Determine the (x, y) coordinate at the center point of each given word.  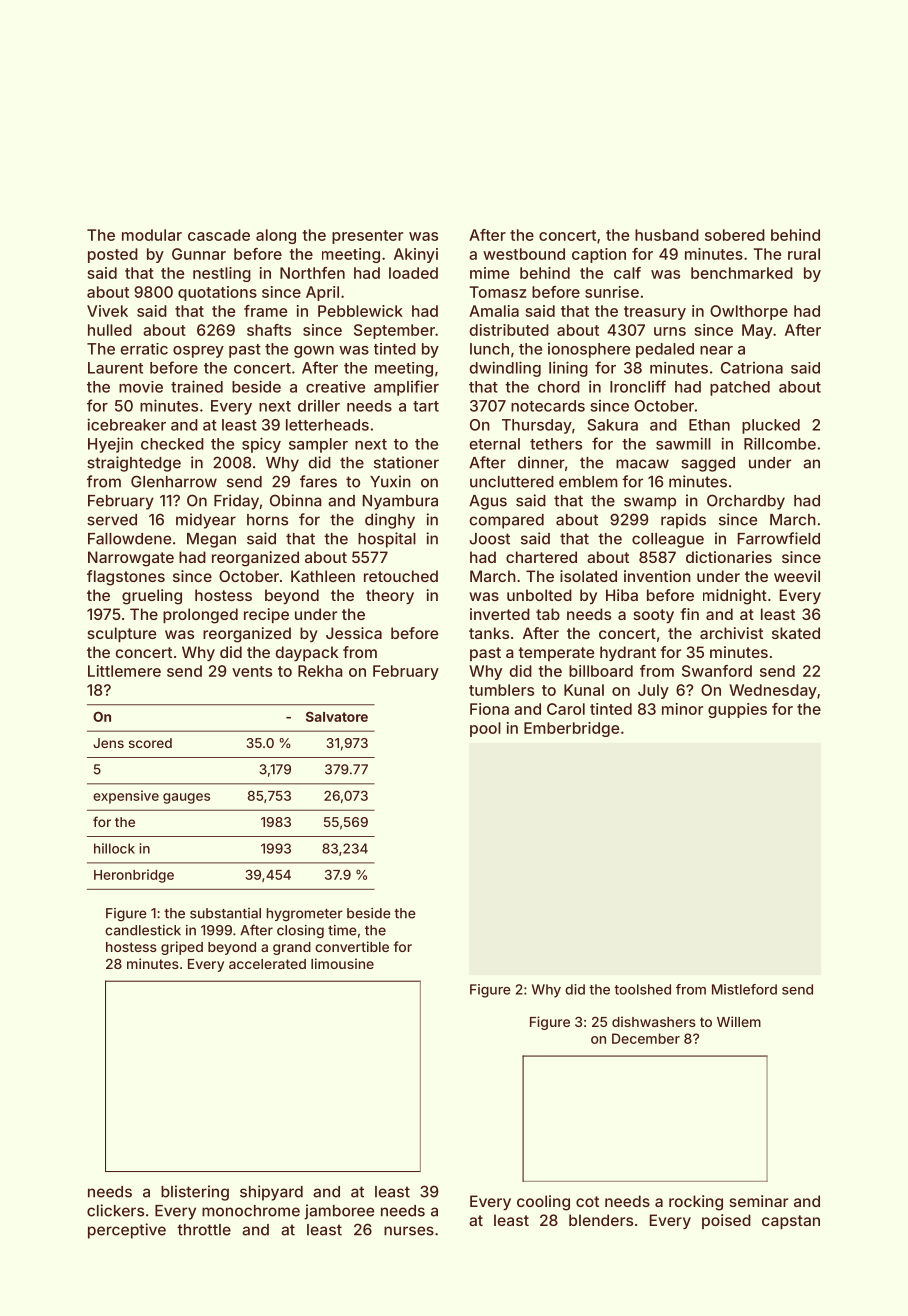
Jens (108, 743)
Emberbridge (571, 729)
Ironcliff (638, 386)
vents (252, 671)
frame (265, 311)
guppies (737, 710)
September (394, 331)
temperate (556, 654)
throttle (204, 1230)
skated (796, 633)
